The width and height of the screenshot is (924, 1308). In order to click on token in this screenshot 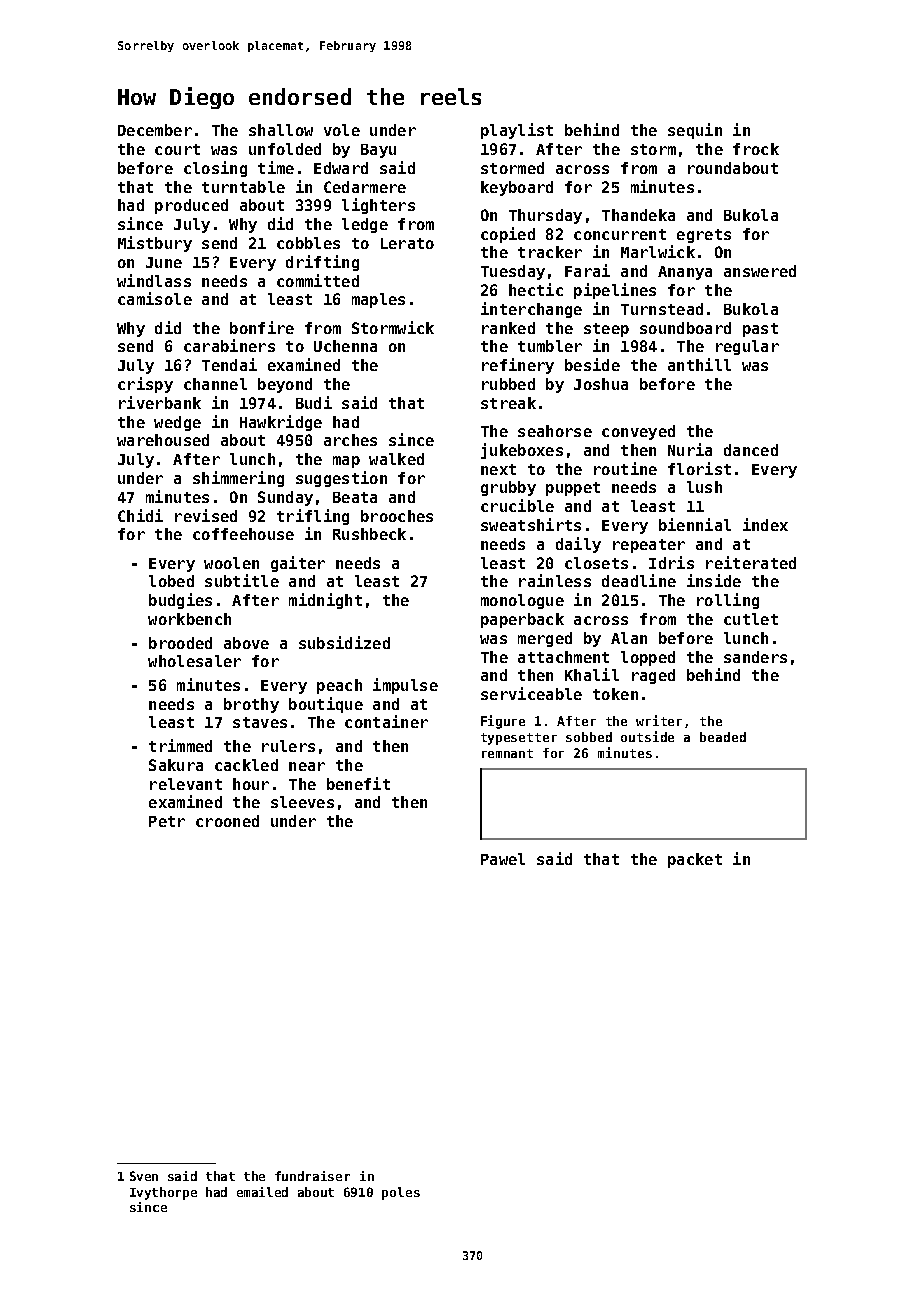, I will do `click(615, 694)`.
